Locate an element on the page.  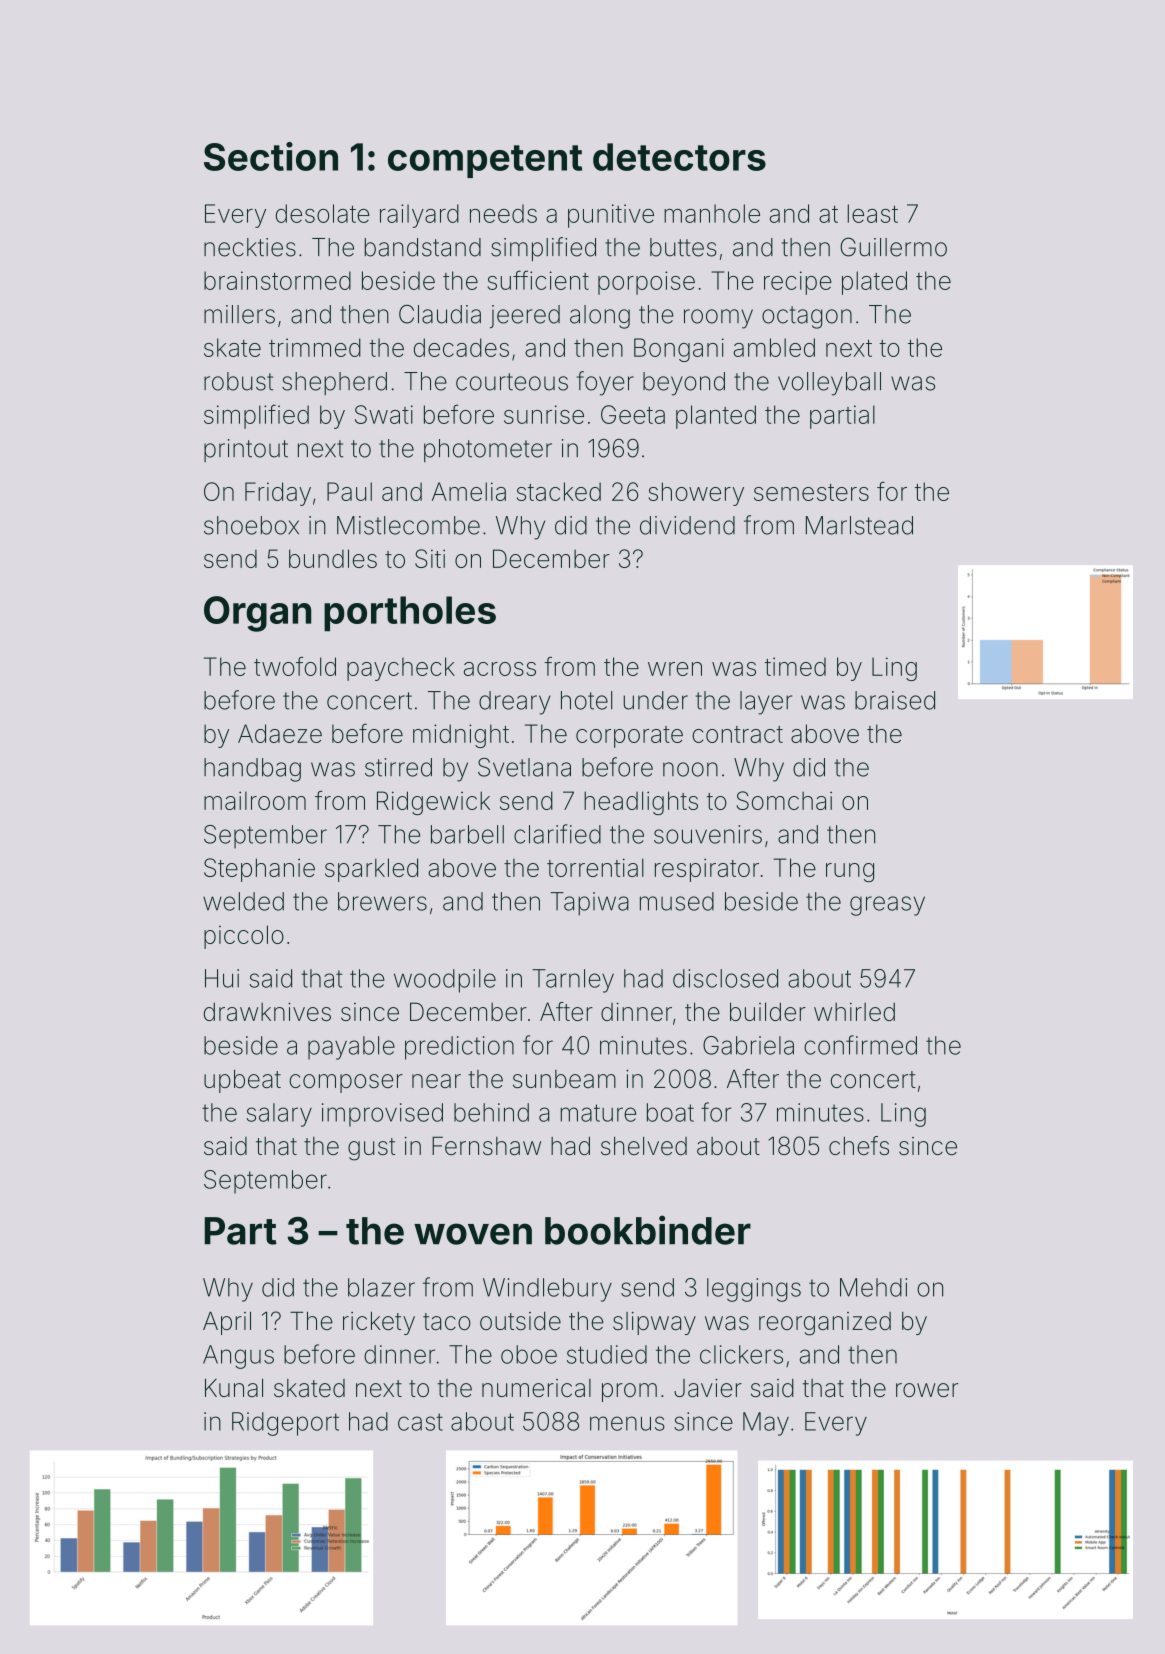
twofold is located at coordinates (295, 666).
